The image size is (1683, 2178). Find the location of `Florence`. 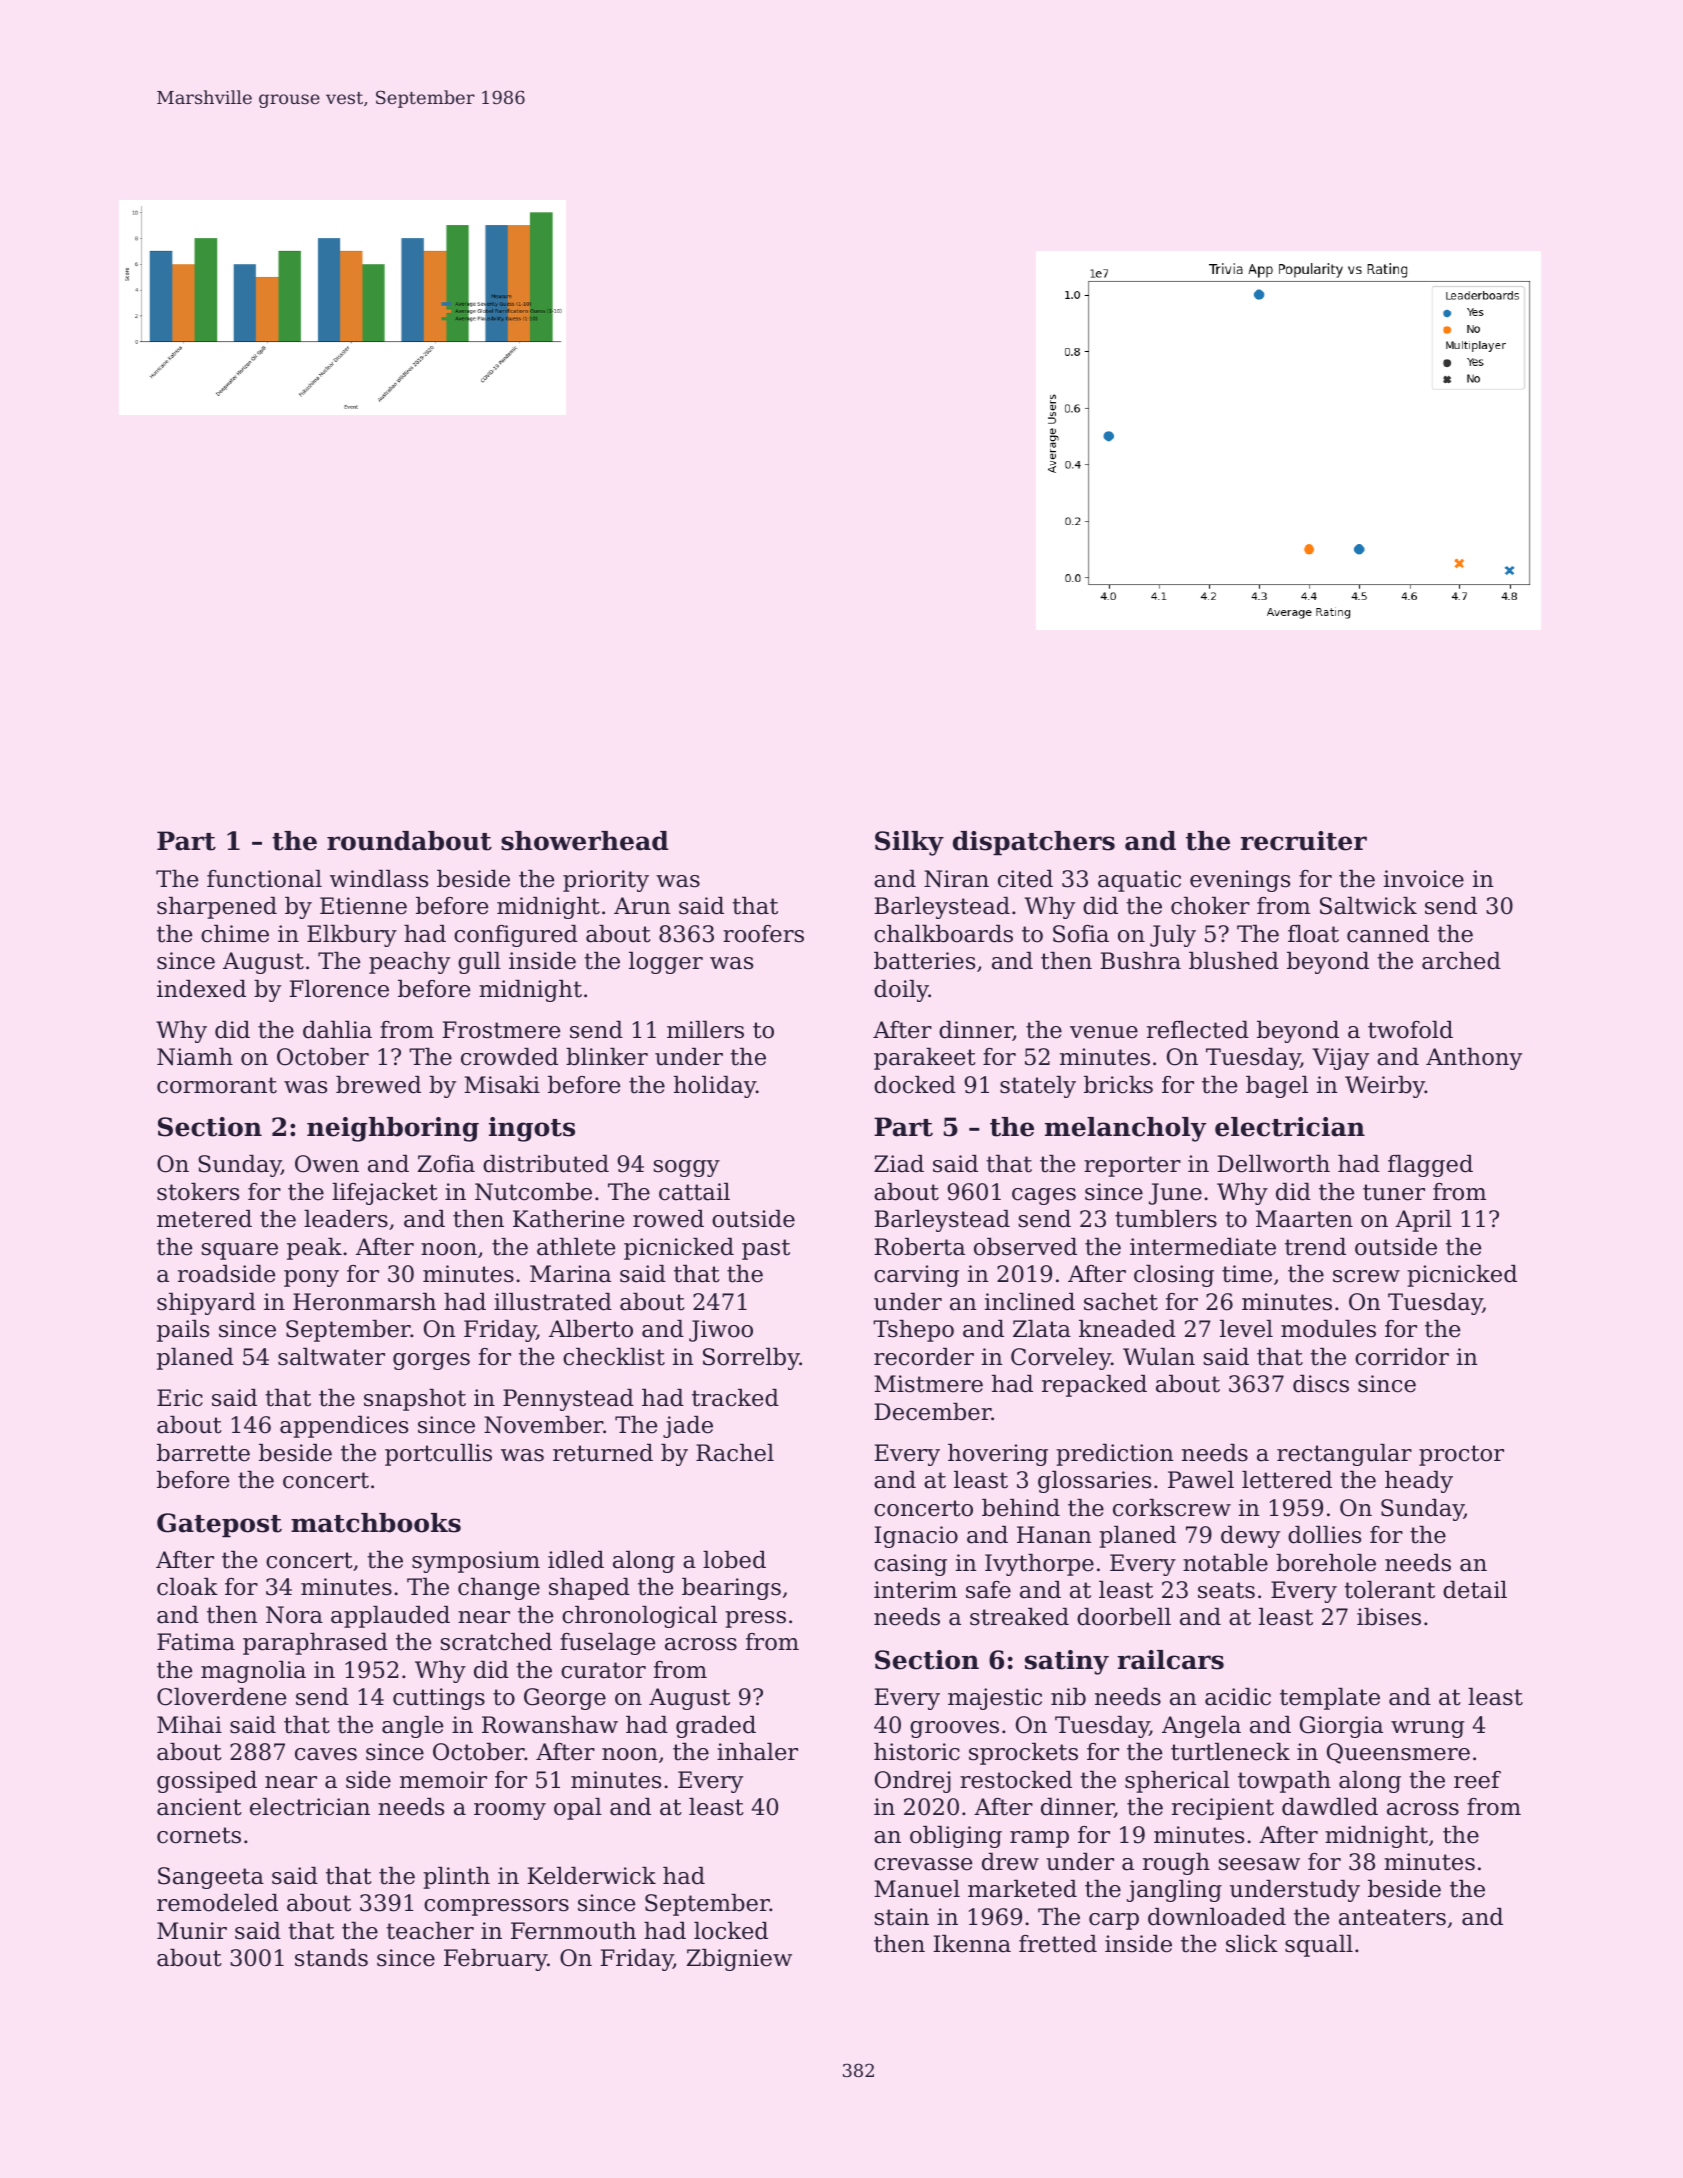

Florence is located at coordinates (339, 989).
